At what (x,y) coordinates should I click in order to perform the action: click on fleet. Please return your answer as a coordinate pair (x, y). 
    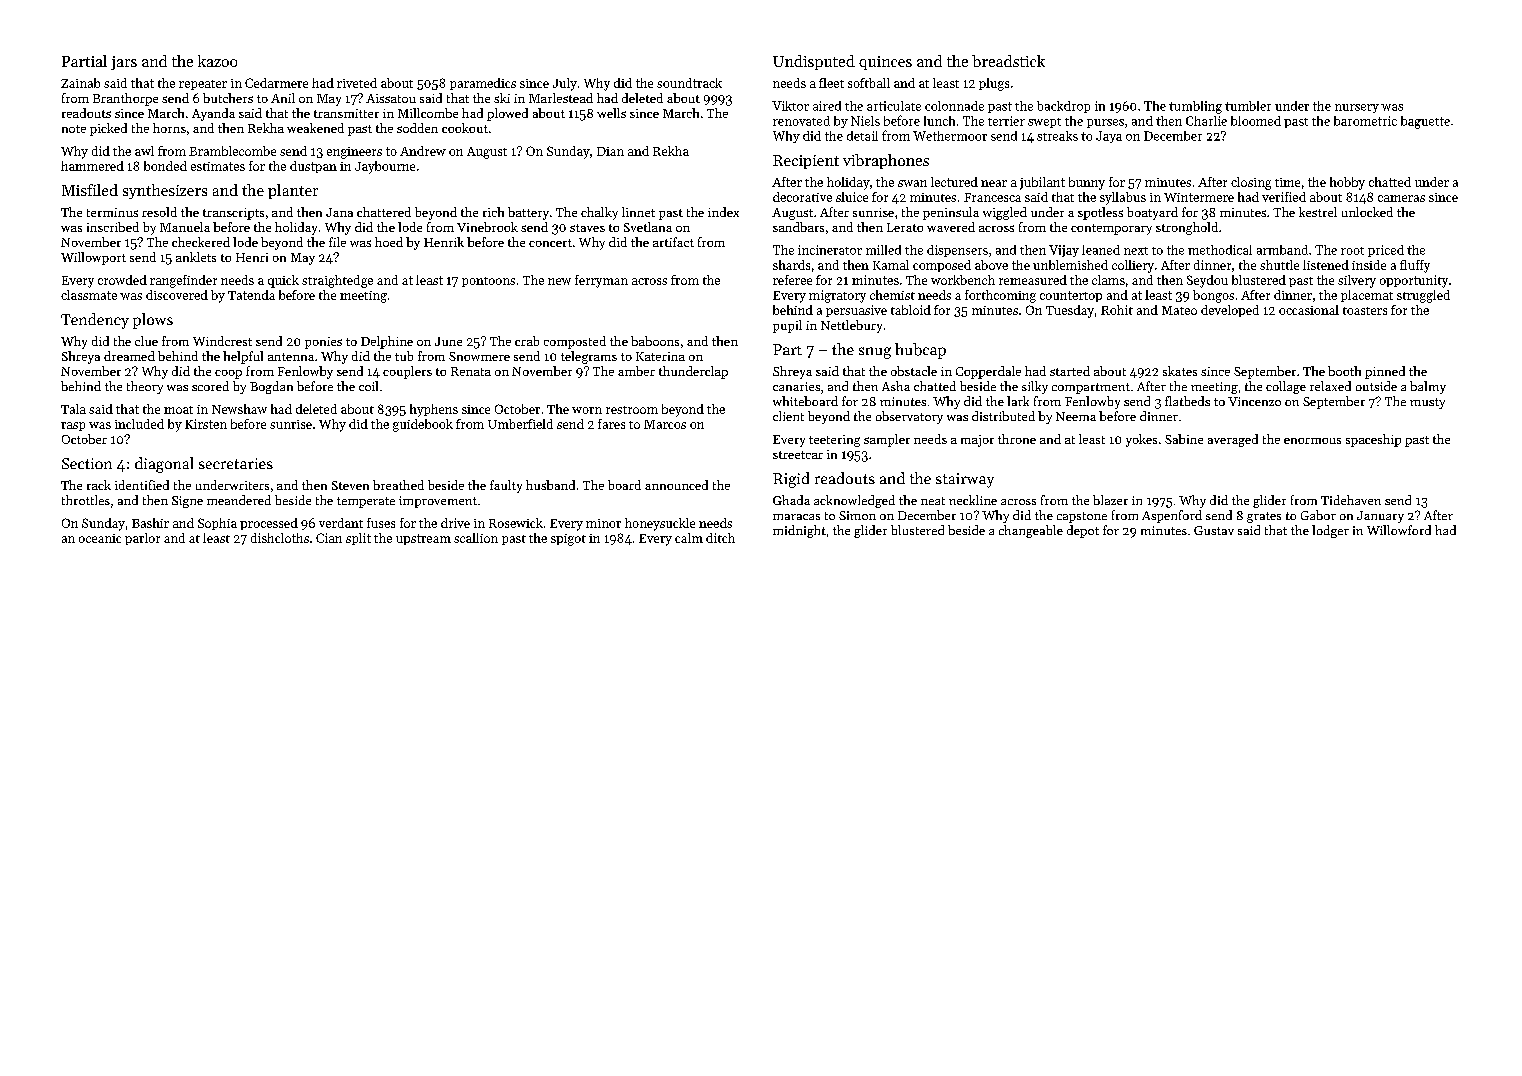
    Looking at the image, I should click on (831, 83).
